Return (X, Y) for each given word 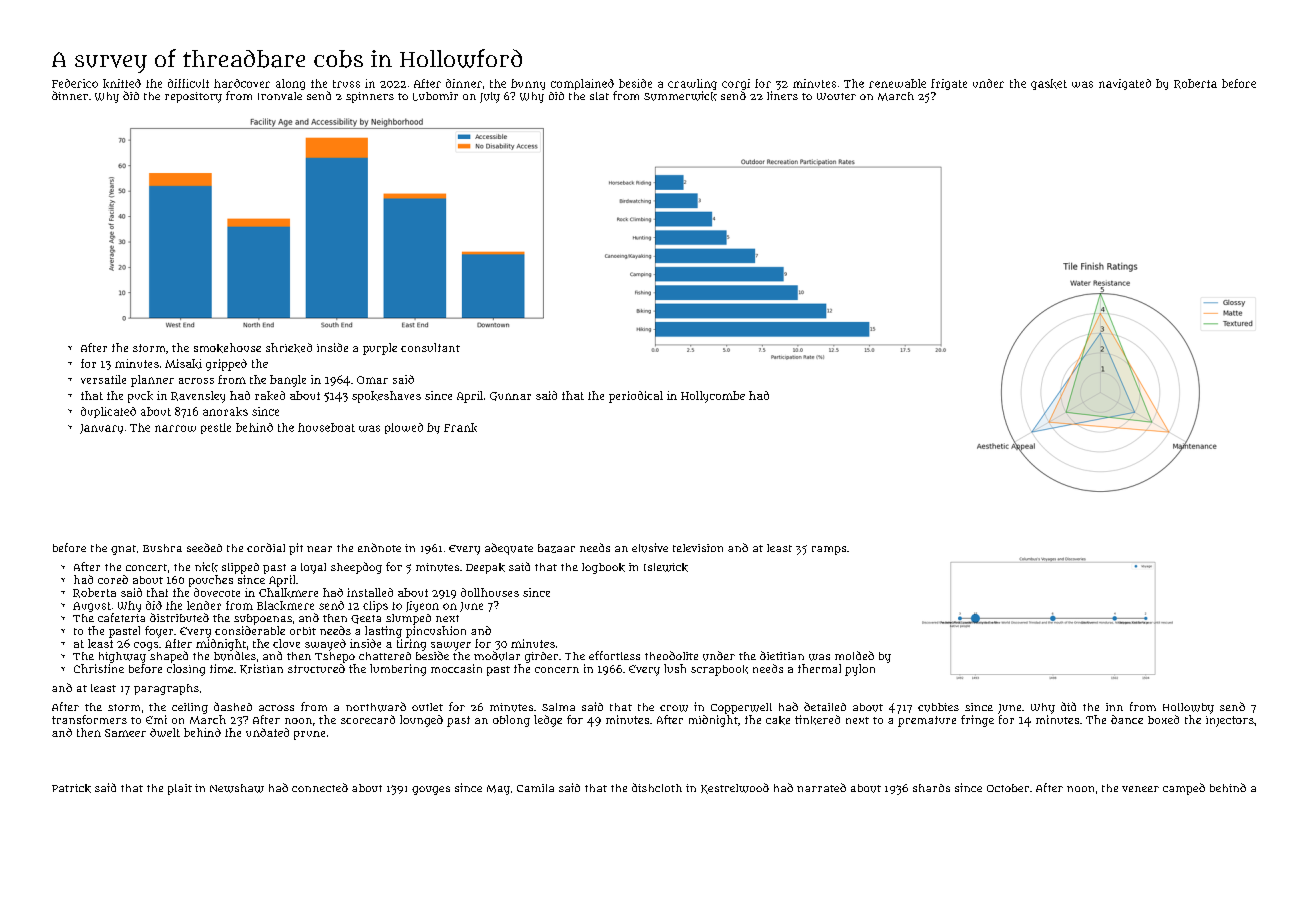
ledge (548, 721)
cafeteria (121, 617)
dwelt (165, 732)
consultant (430, 347)
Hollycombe (713, 397)
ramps (829, 550)
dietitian (782, 655)
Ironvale (280, 96)
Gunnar (510, 396)
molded (854, 655)
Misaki (183, 364)
